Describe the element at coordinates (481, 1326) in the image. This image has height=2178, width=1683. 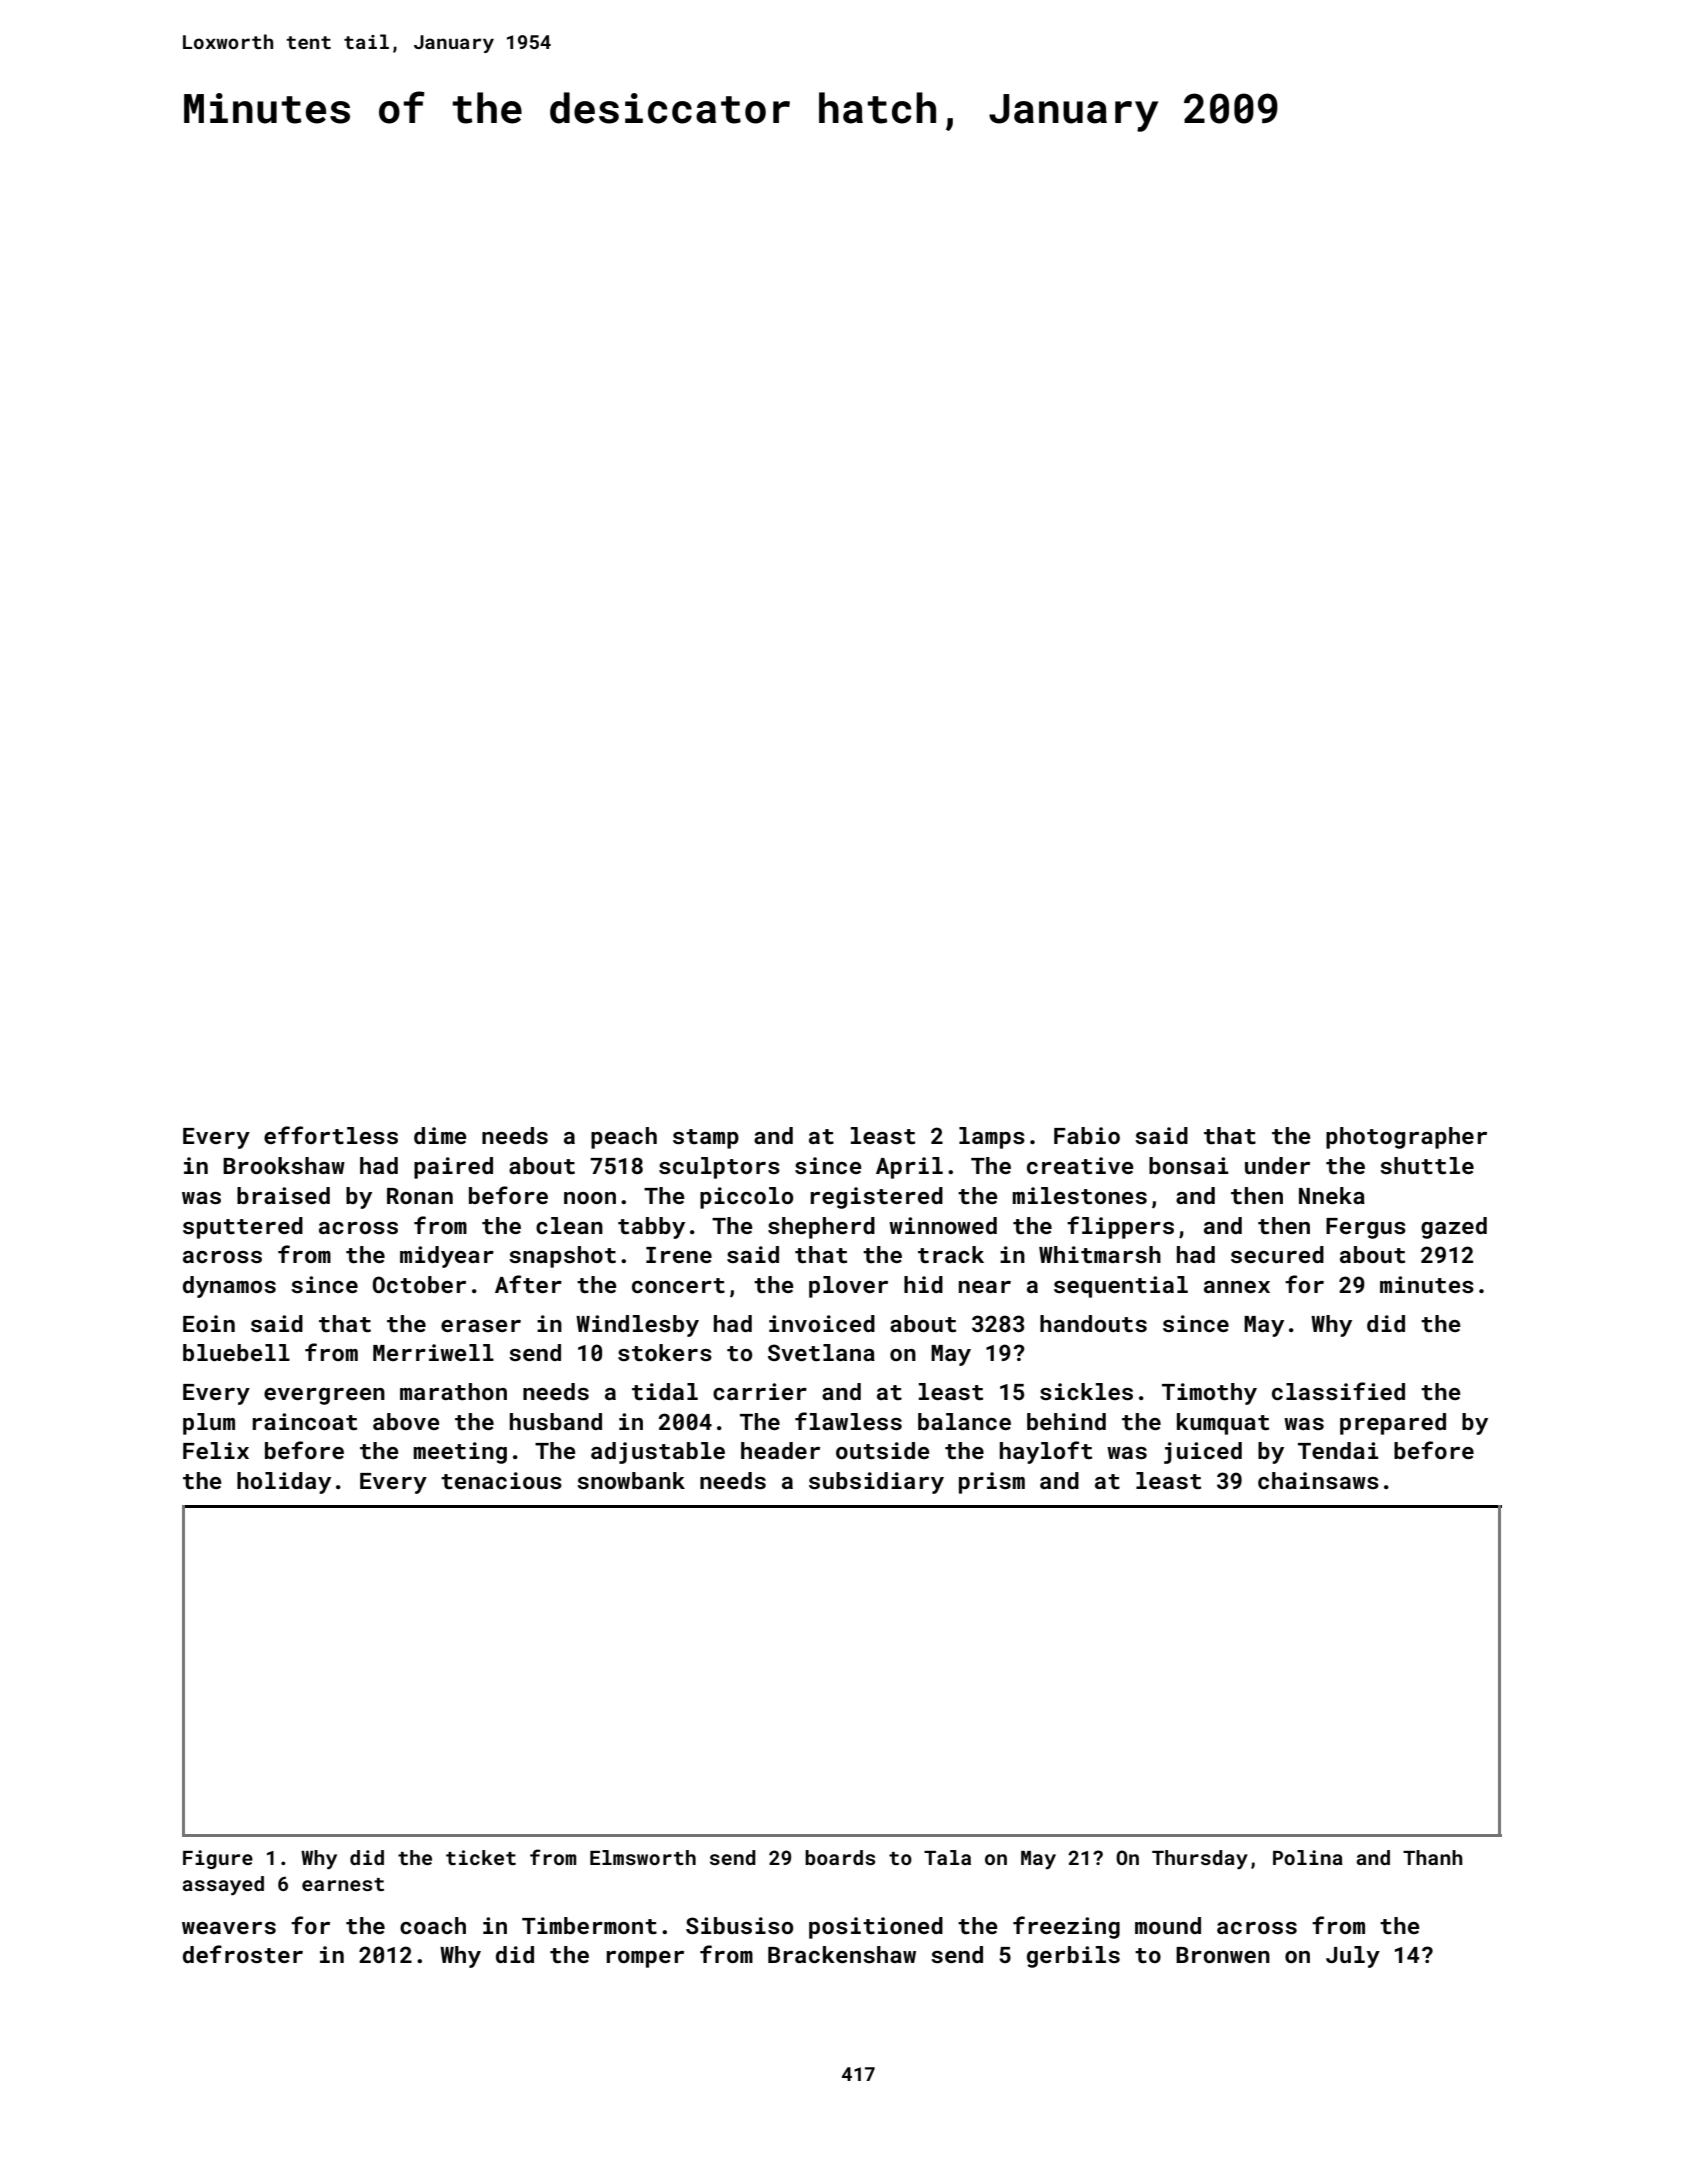
I see `eraser` at that location.
